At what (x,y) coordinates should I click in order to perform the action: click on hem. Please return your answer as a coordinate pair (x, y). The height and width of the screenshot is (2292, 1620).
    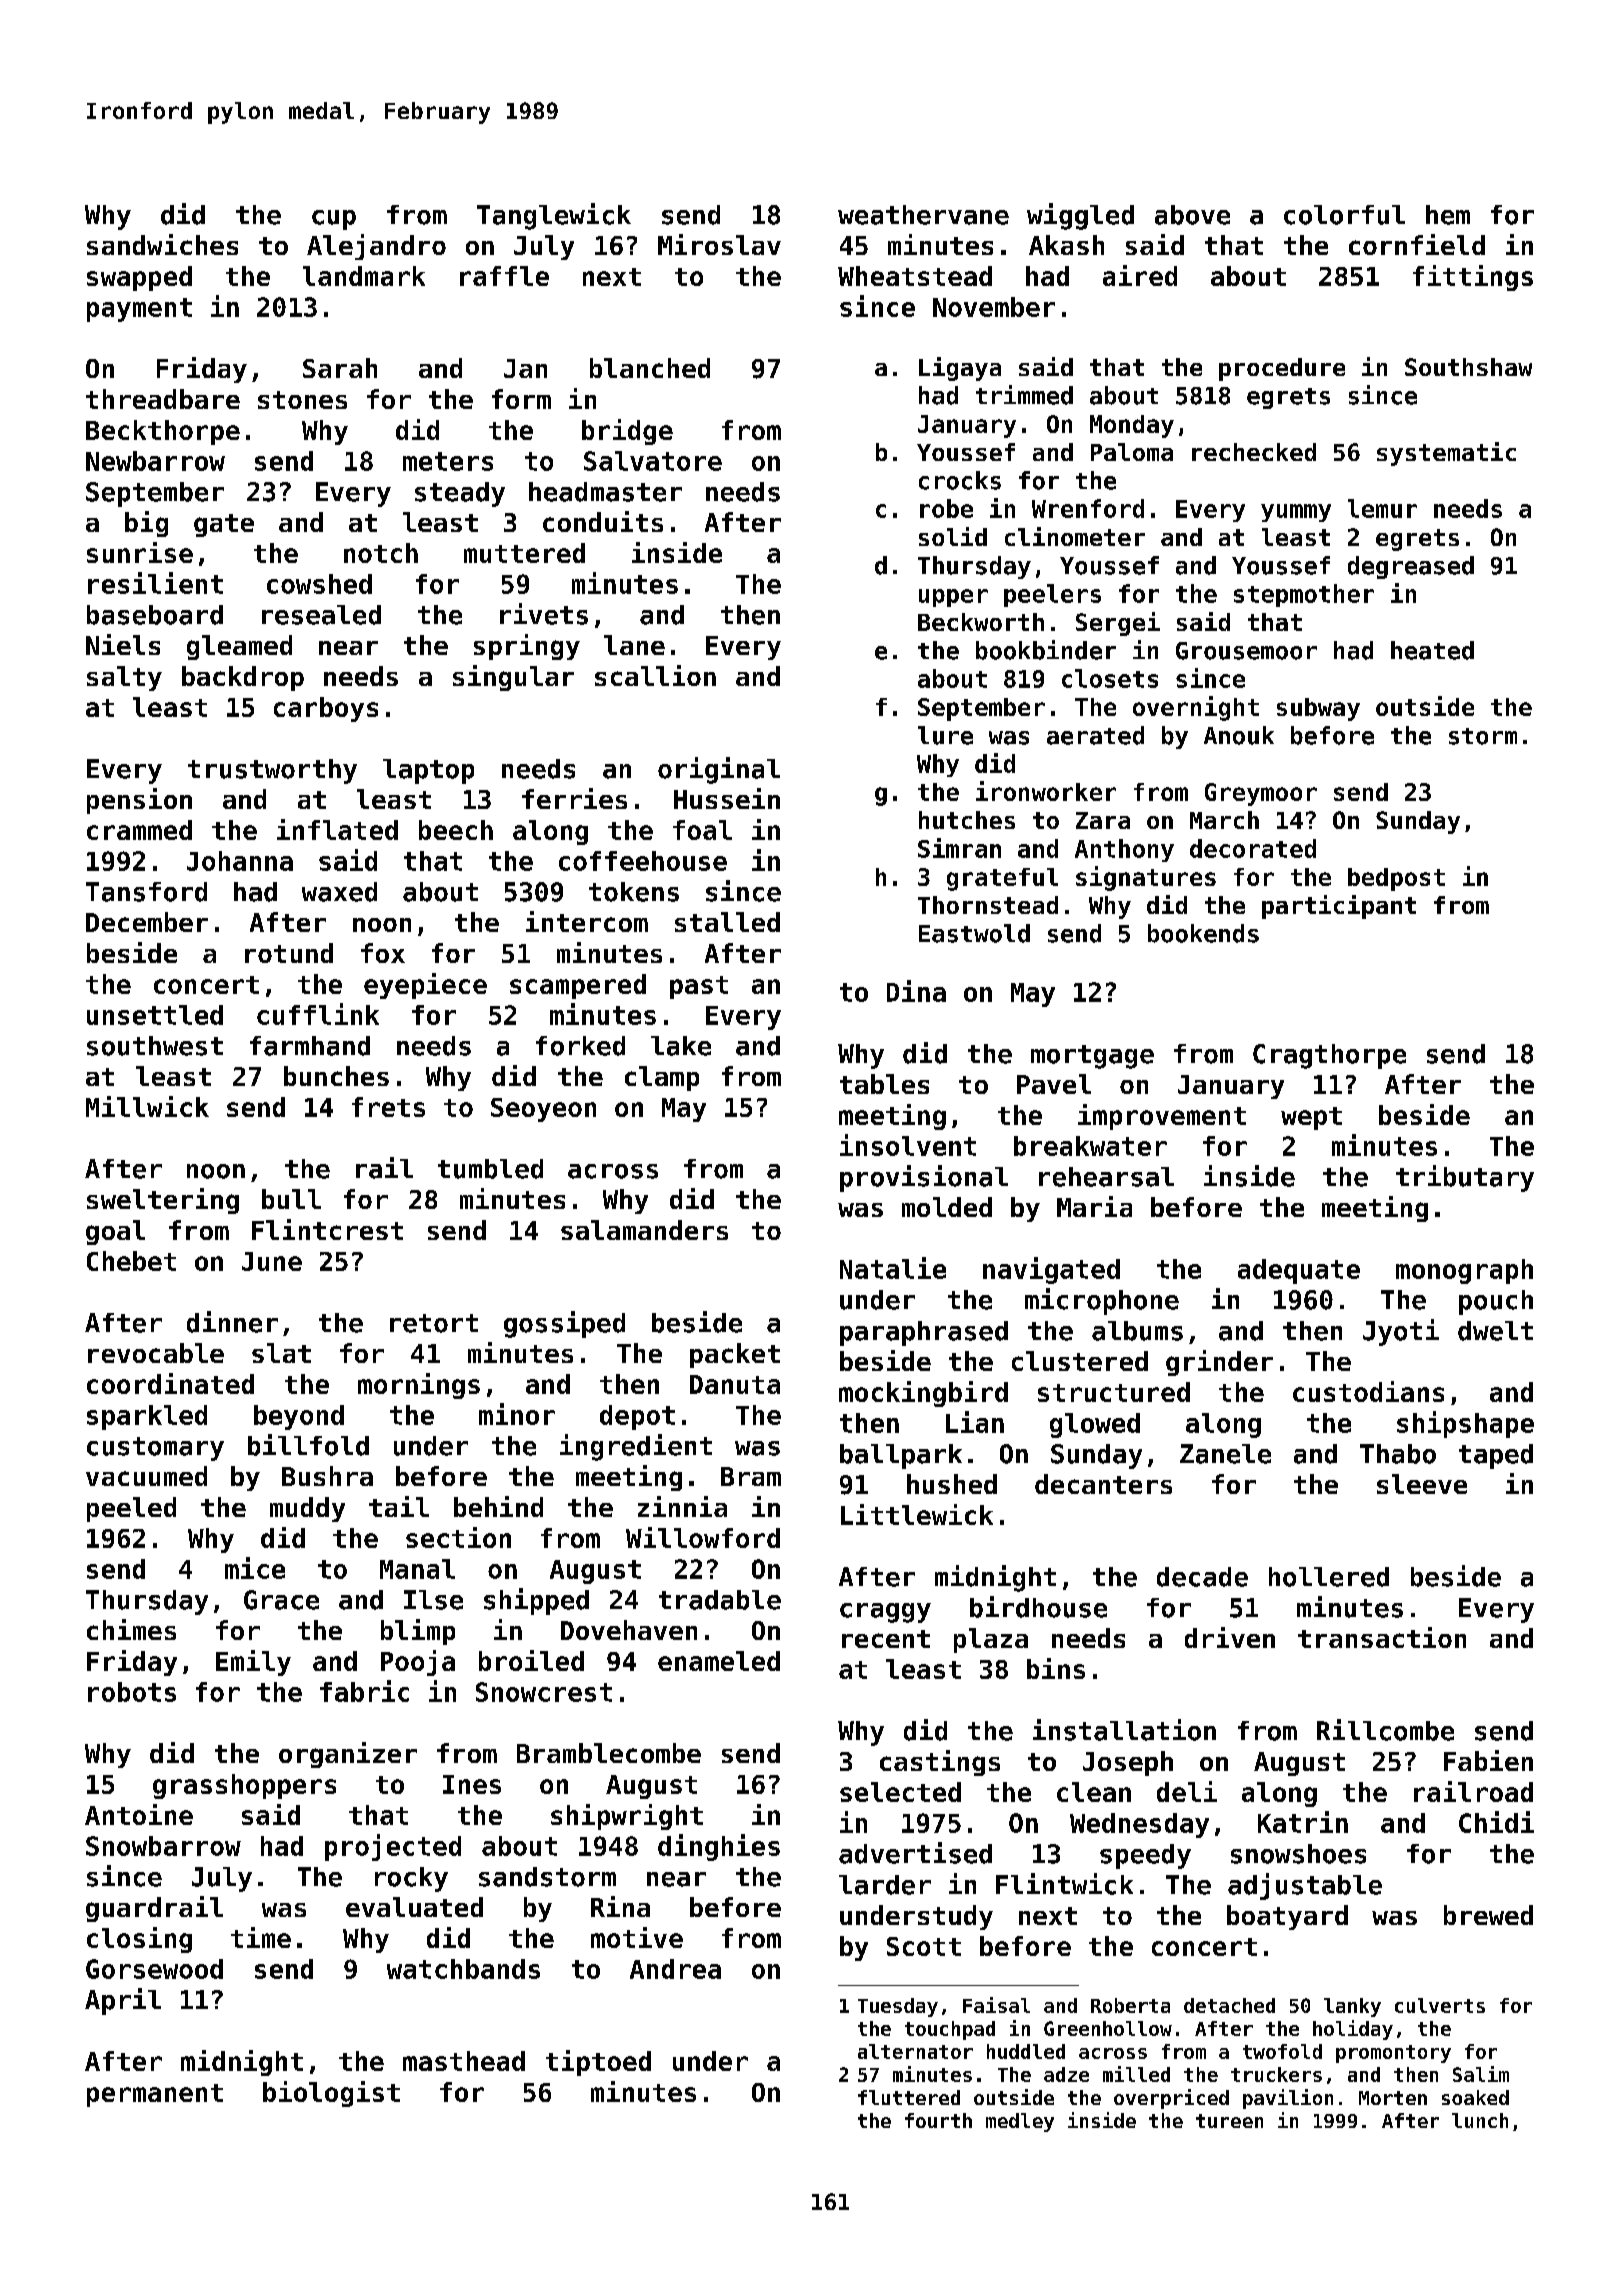
    Looking at the image, I should click on (1448, 215).
